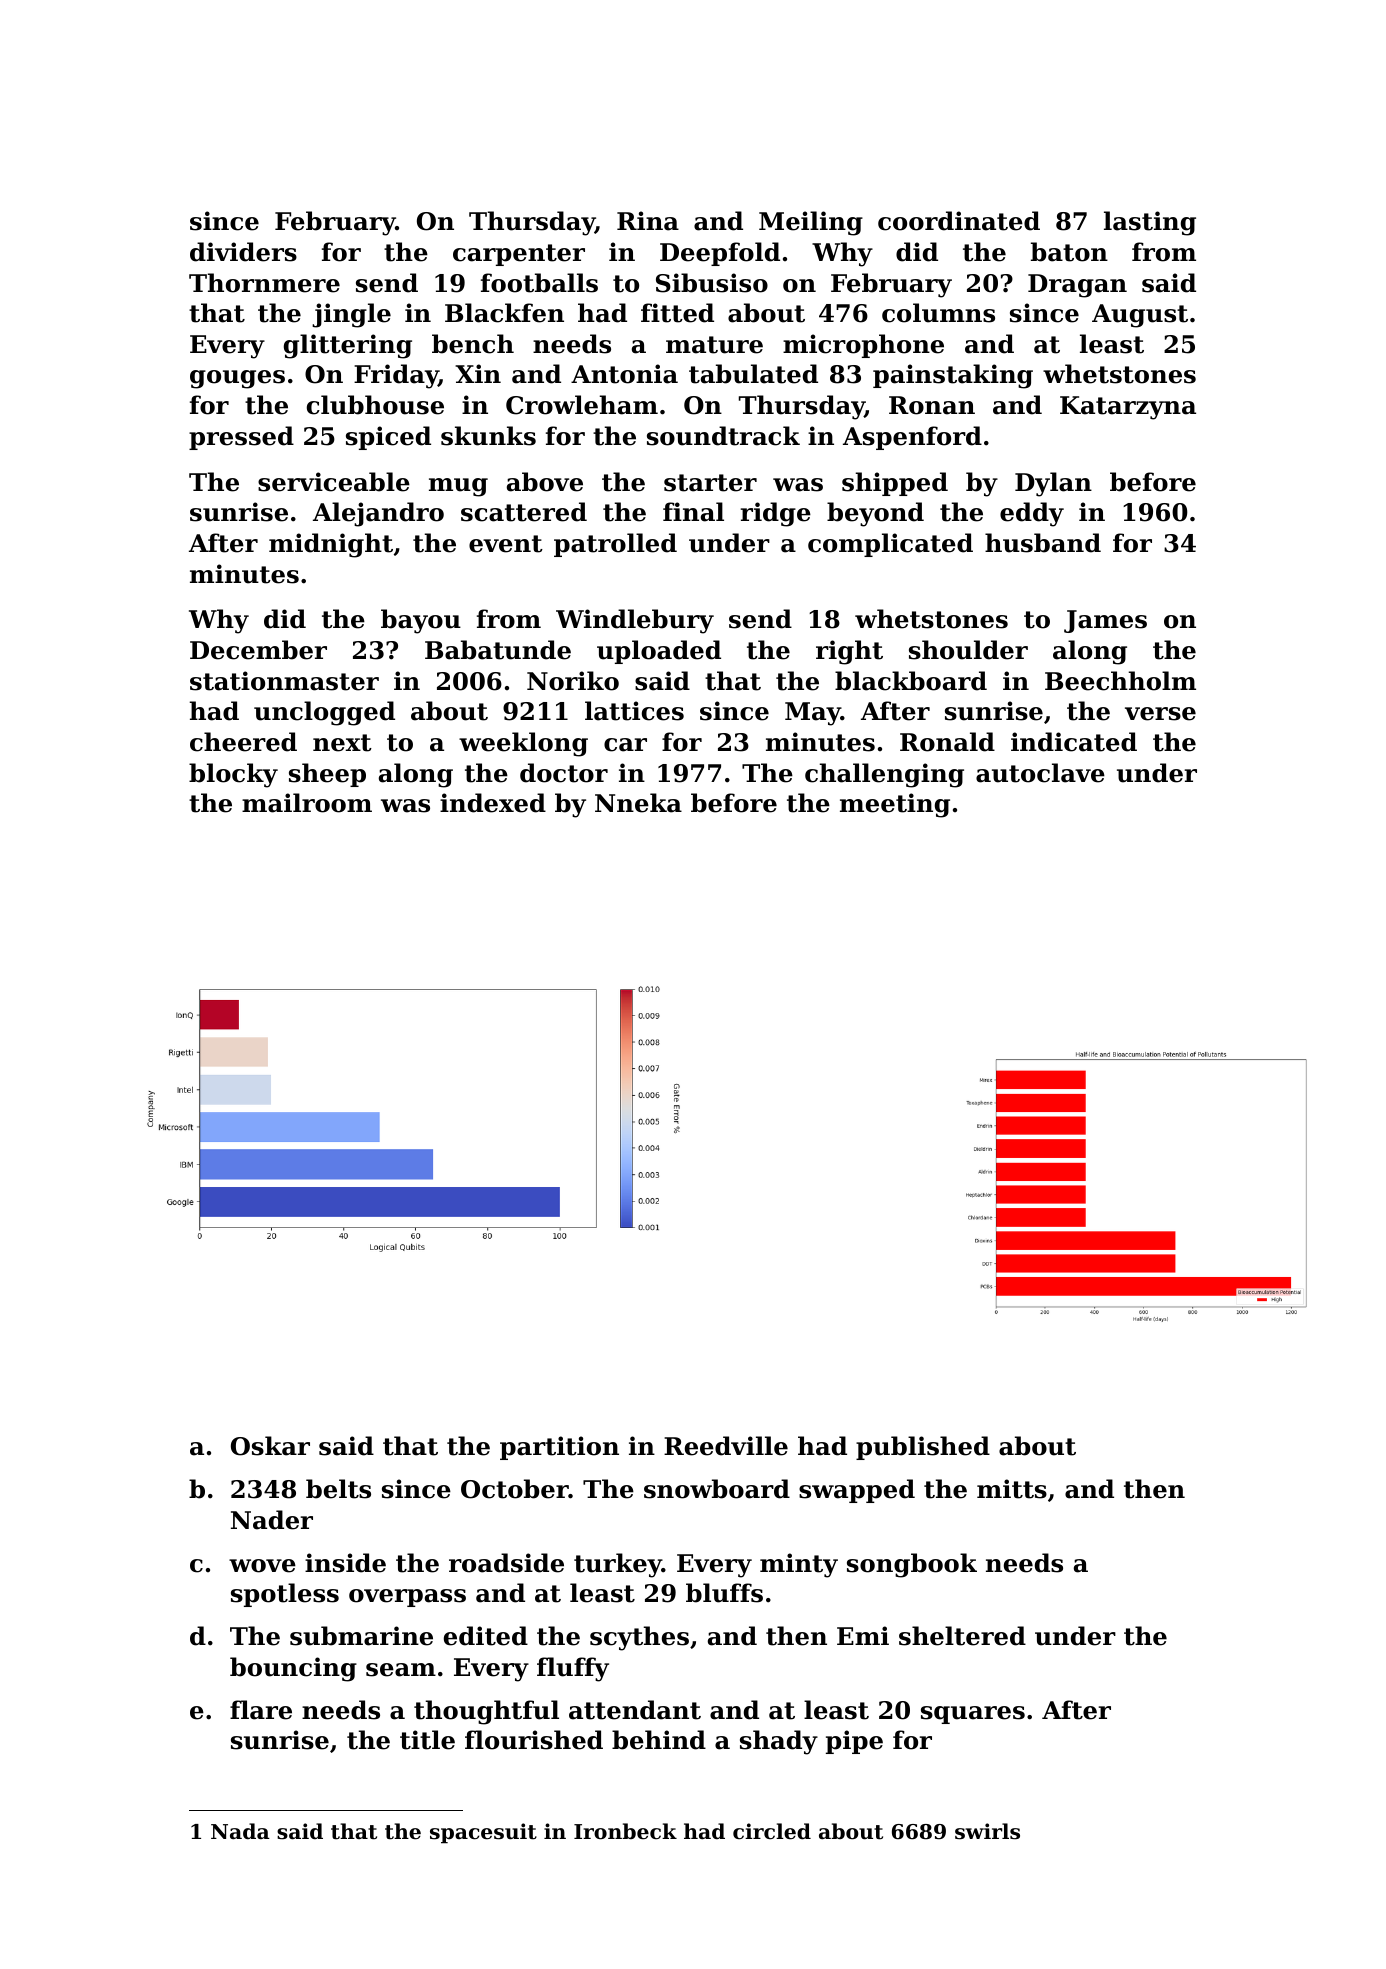 The height and width of the screenshot is (1969, 1386). Describe the element at coordinates (884, 775) in the screenshot. I see `challenging` at that location.
